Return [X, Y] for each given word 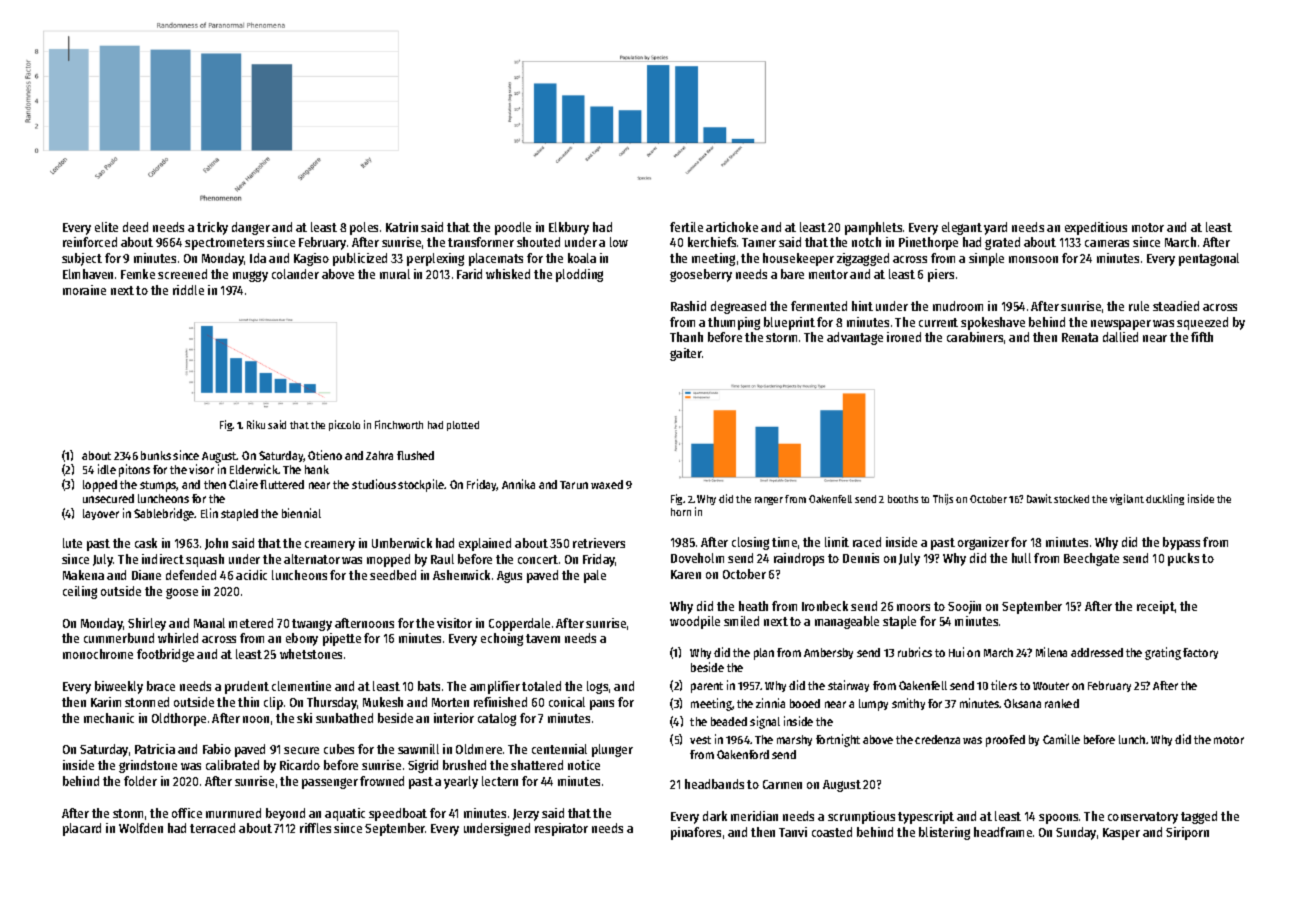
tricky [212, 228]
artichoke [732, 227]
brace [161, 686]
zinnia [770, 703]
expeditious [1096, 228]
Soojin [964, 607]
